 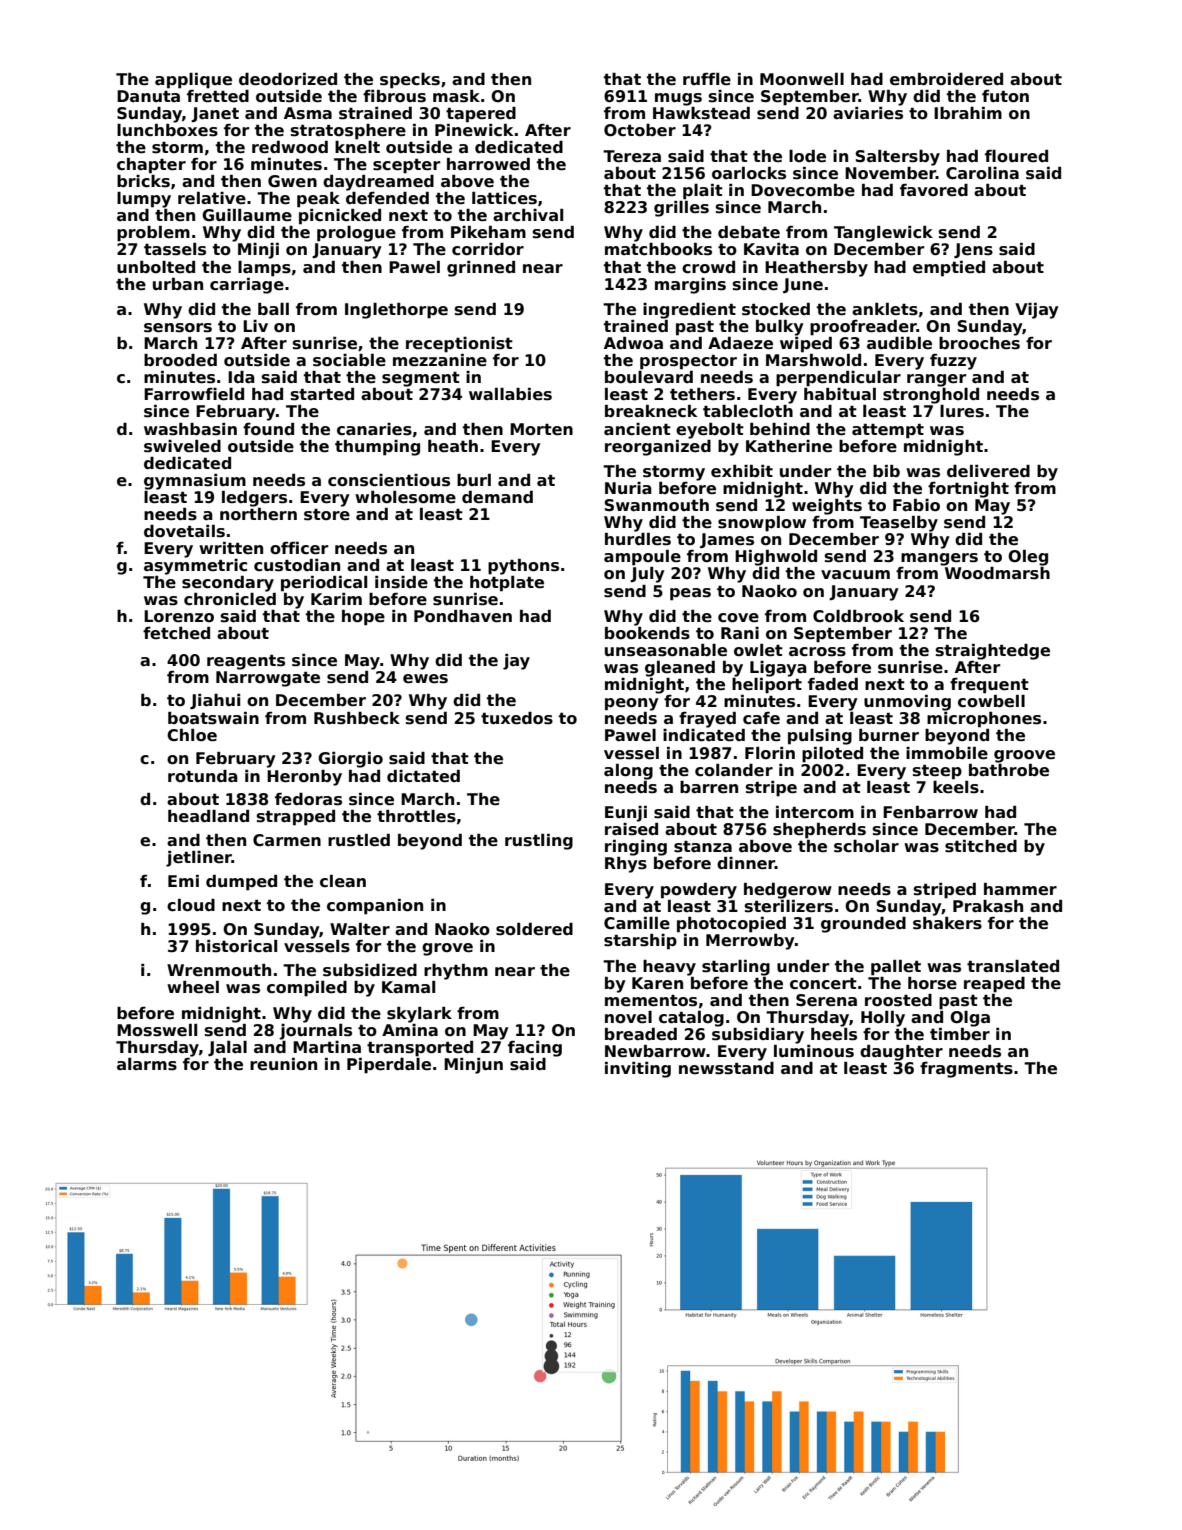 I want to click on stratosphere, so click(x=348, y=132).
